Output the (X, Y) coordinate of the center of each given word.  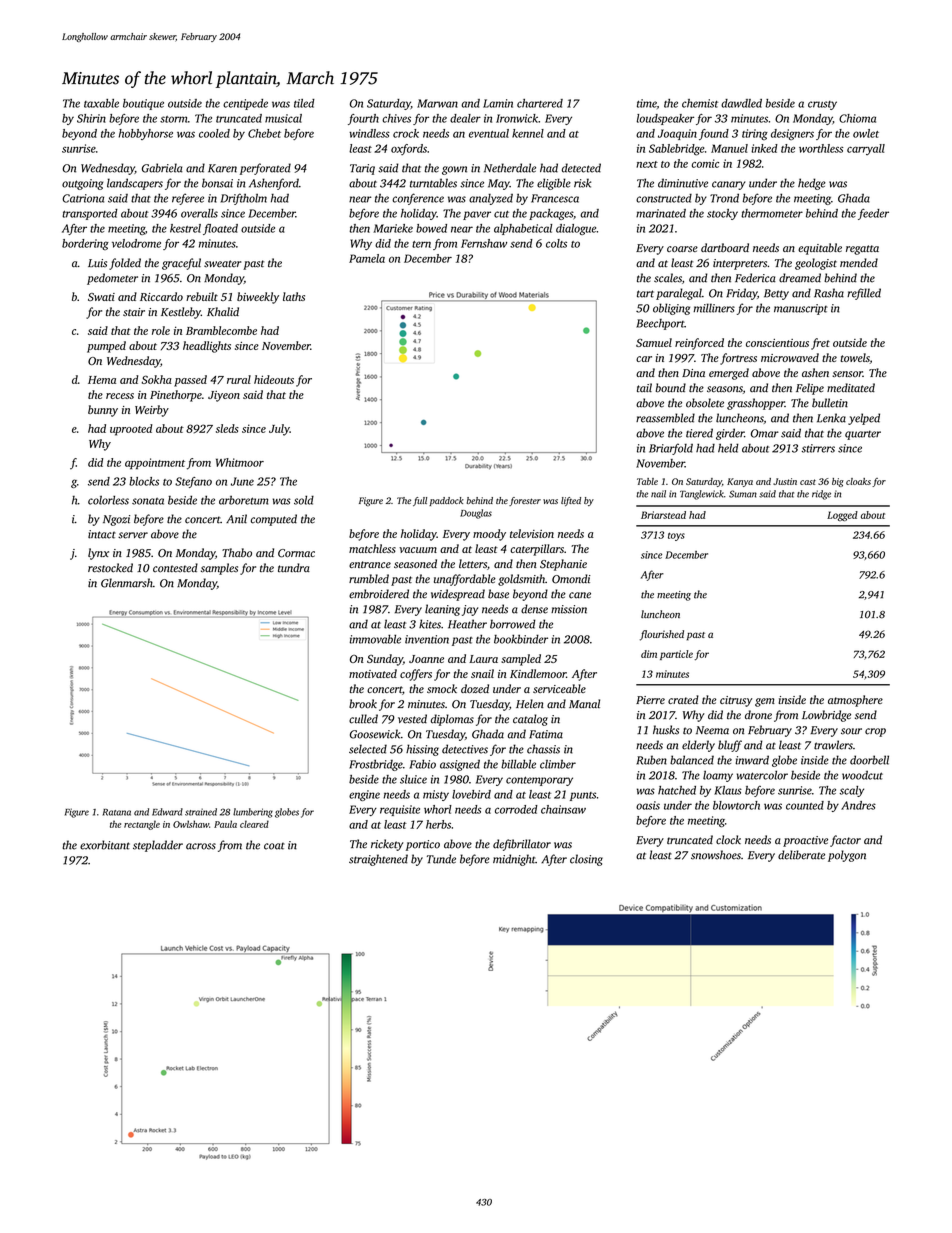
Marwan (437, 103)
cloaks (858, 481)
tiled (304, 103)
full (420, 501)
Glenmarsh (127, 583)
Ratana (117, 812)
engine (364, 795)
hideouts (274, 379)
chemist (700, 103)
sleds (227, 428)
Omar (765, 433)
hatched (677, 790)
